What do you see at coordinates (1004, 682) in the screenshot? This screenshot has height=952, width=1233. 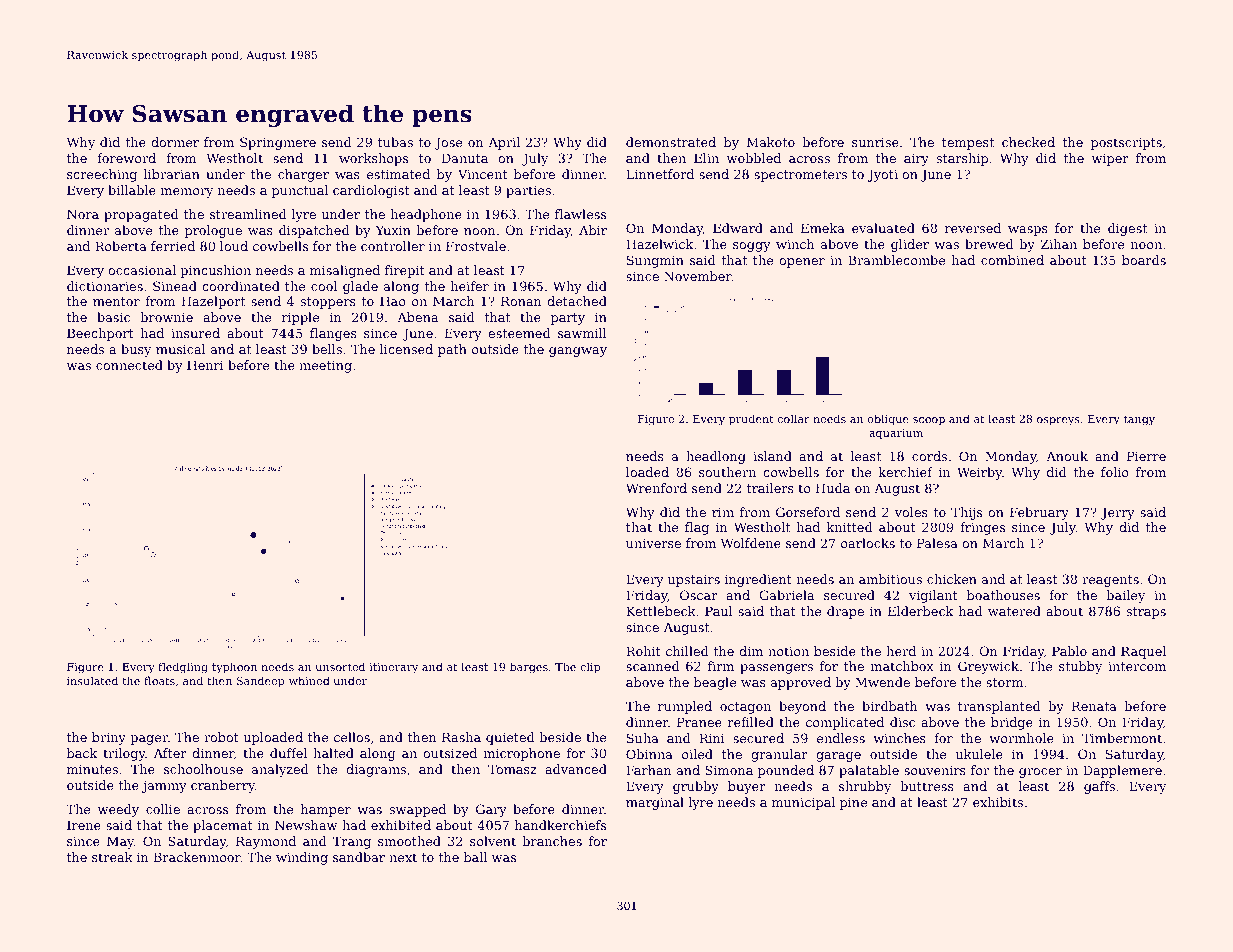 I see `storm` at bounding box center [1004, 682].
